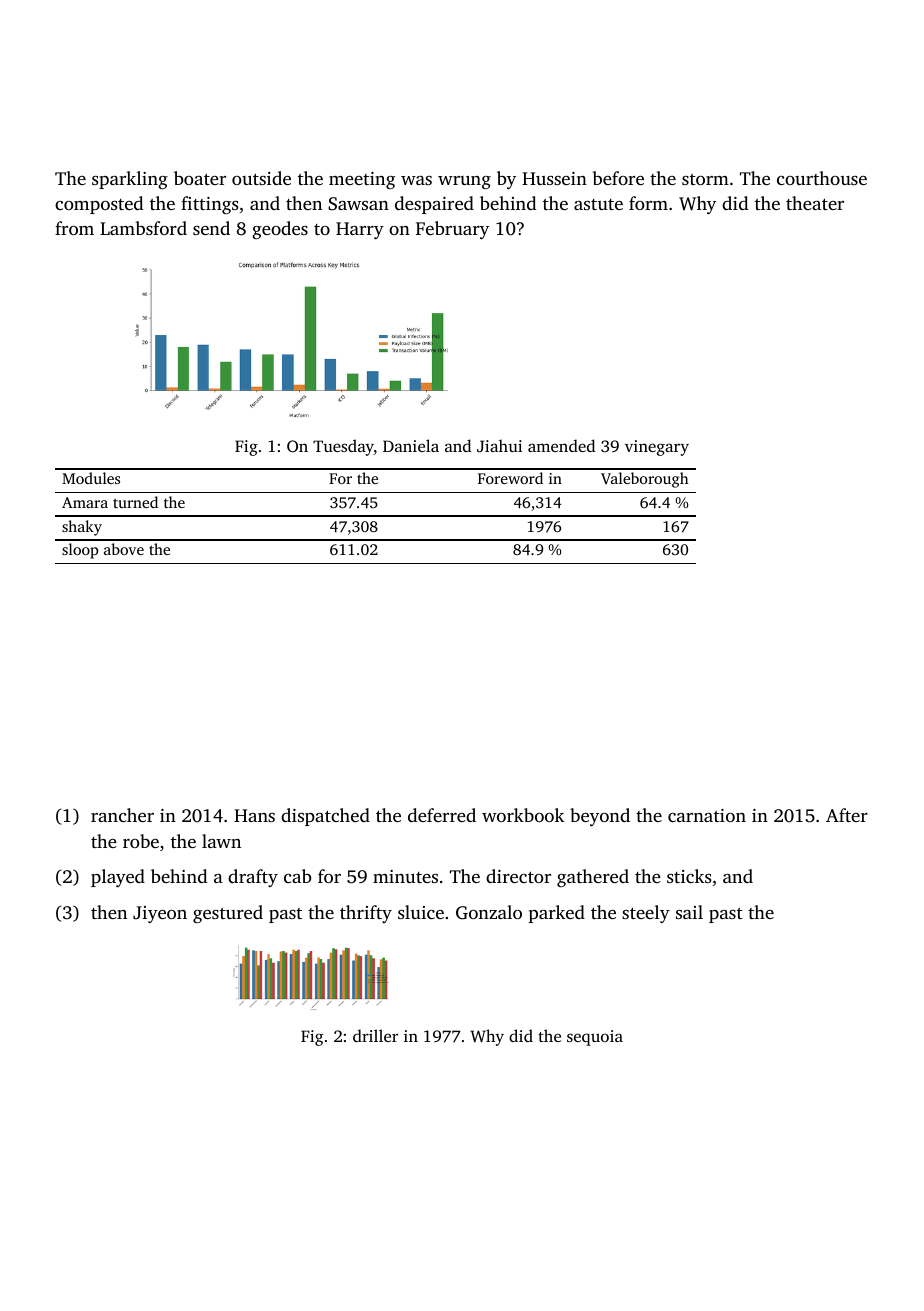  I want to click on After, so click(847, 815).
